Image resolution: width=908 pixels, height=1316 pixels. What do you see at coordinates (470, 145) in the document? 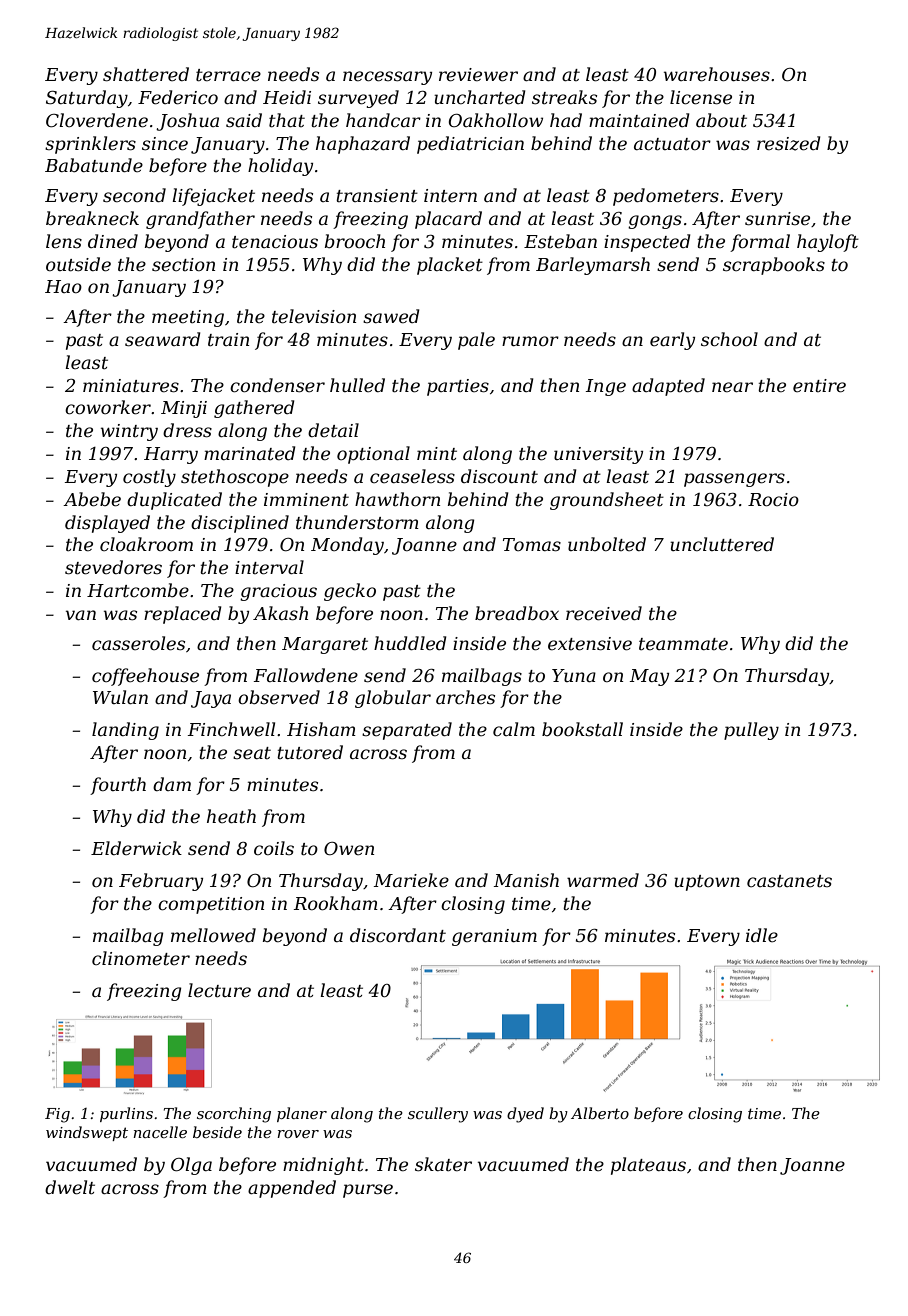
I see `pediatrician` at bounding box center [470, 145].
